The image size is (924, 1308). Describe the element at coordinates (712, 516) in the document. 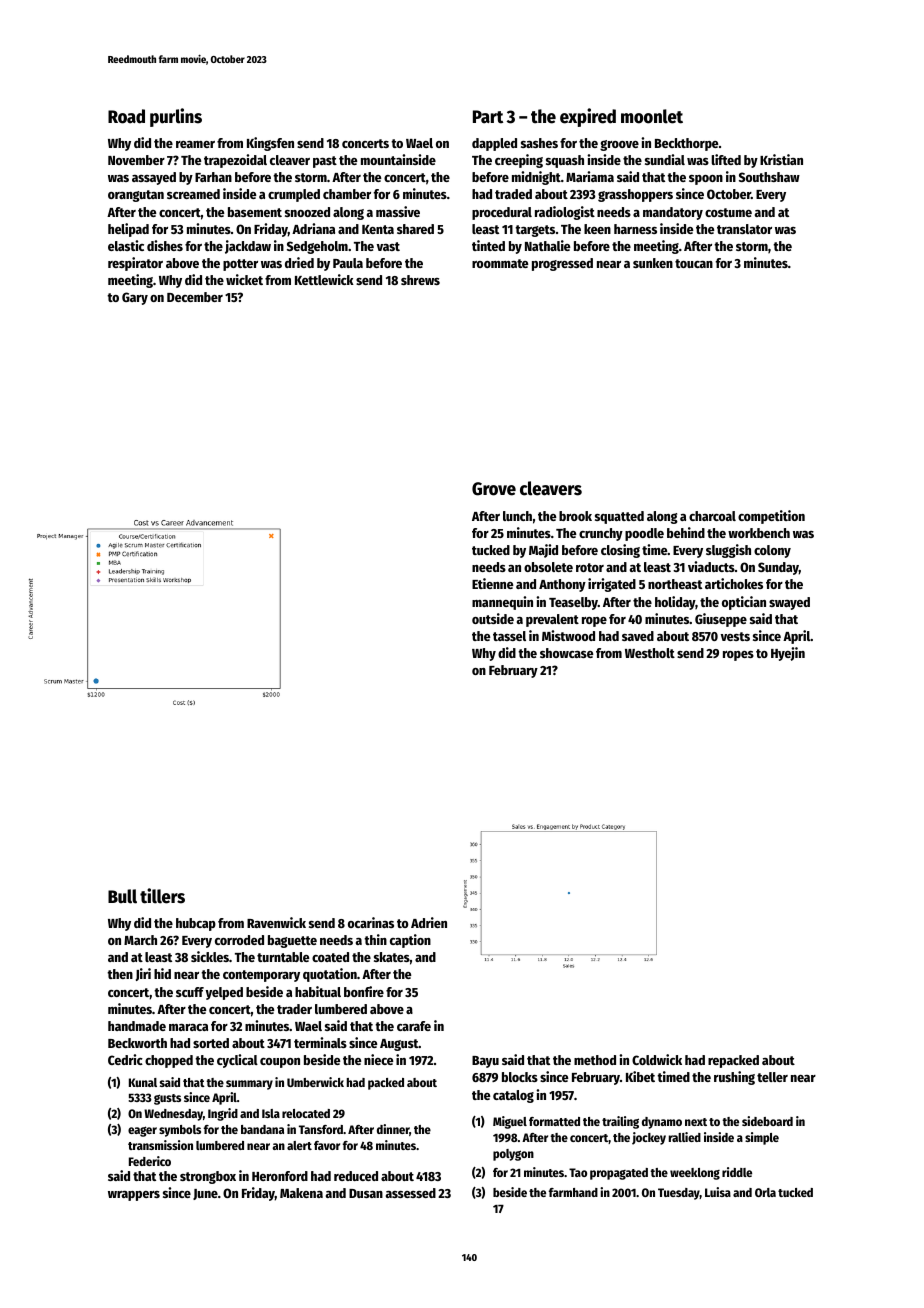

I see `charcoal` at that location.
